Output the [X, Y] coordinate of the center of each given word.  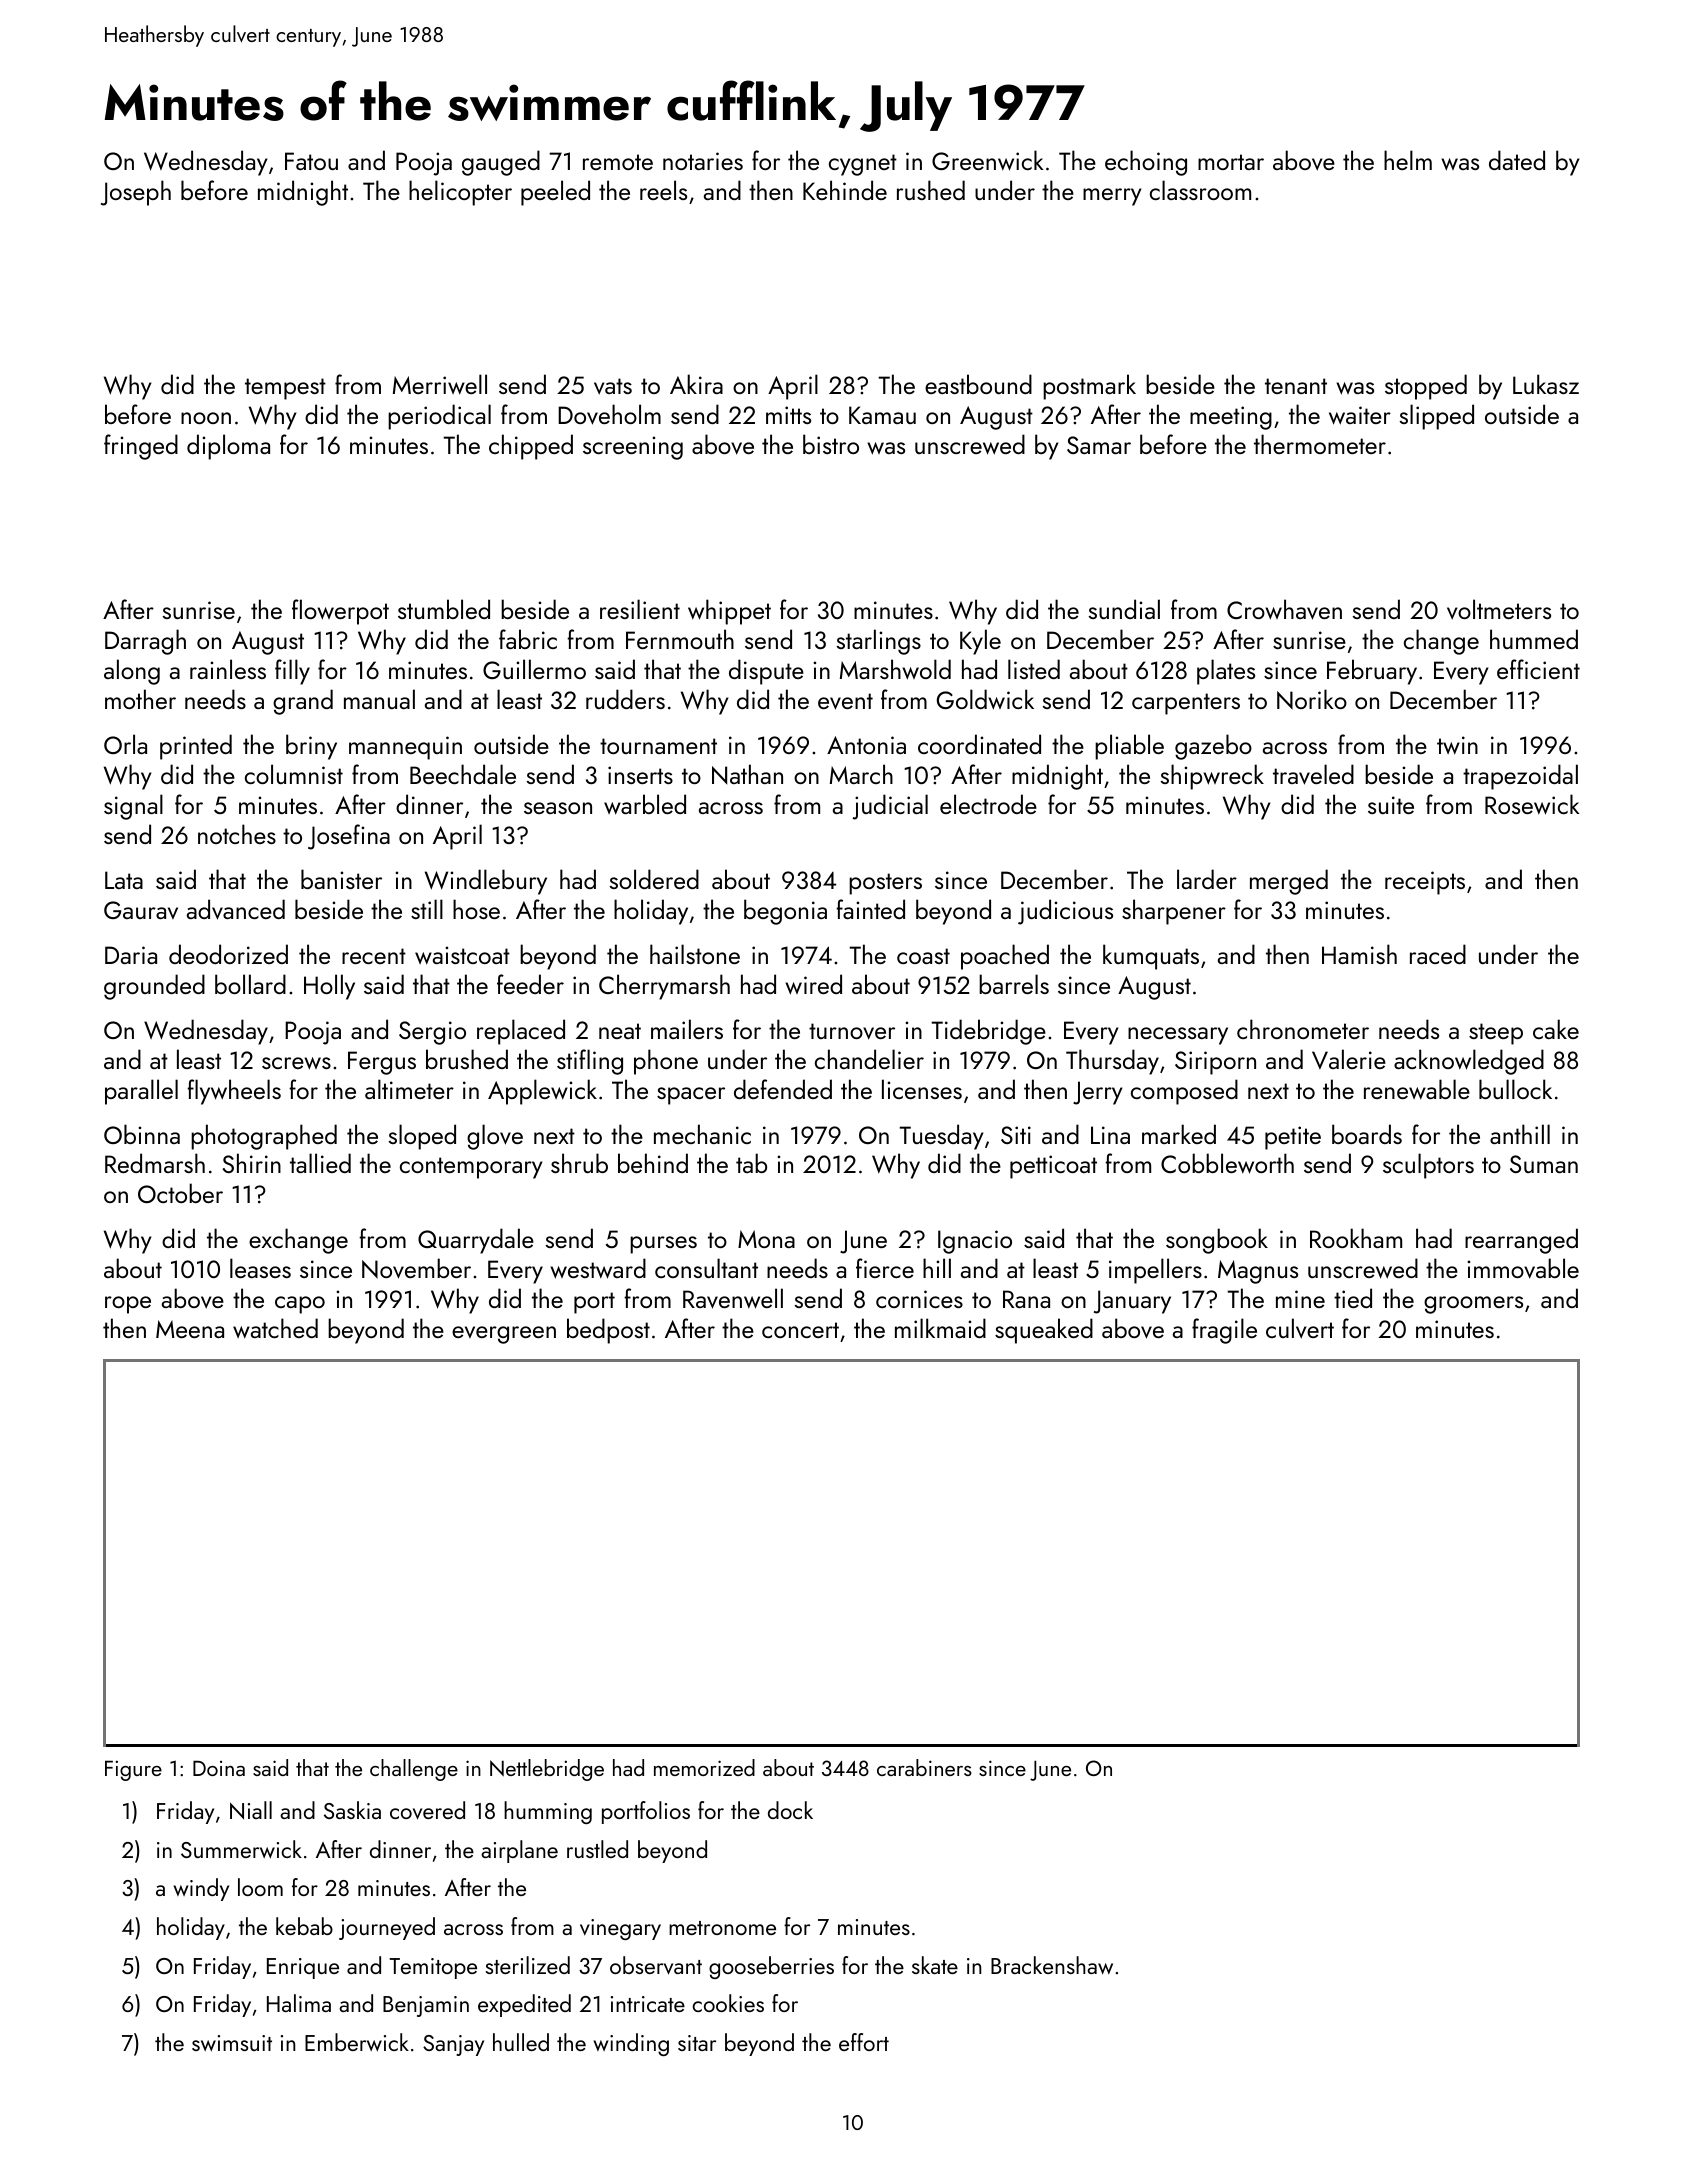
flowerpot [340, 612]
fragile [1224, 1331]
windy [201, 1889]
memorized [704, 1767]
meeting [1231, 418]
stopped [1426, 387]
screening [633, 448]
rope [128, 1305]
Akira [696, 384]
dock [790, 1810]
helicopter [460, 193]
